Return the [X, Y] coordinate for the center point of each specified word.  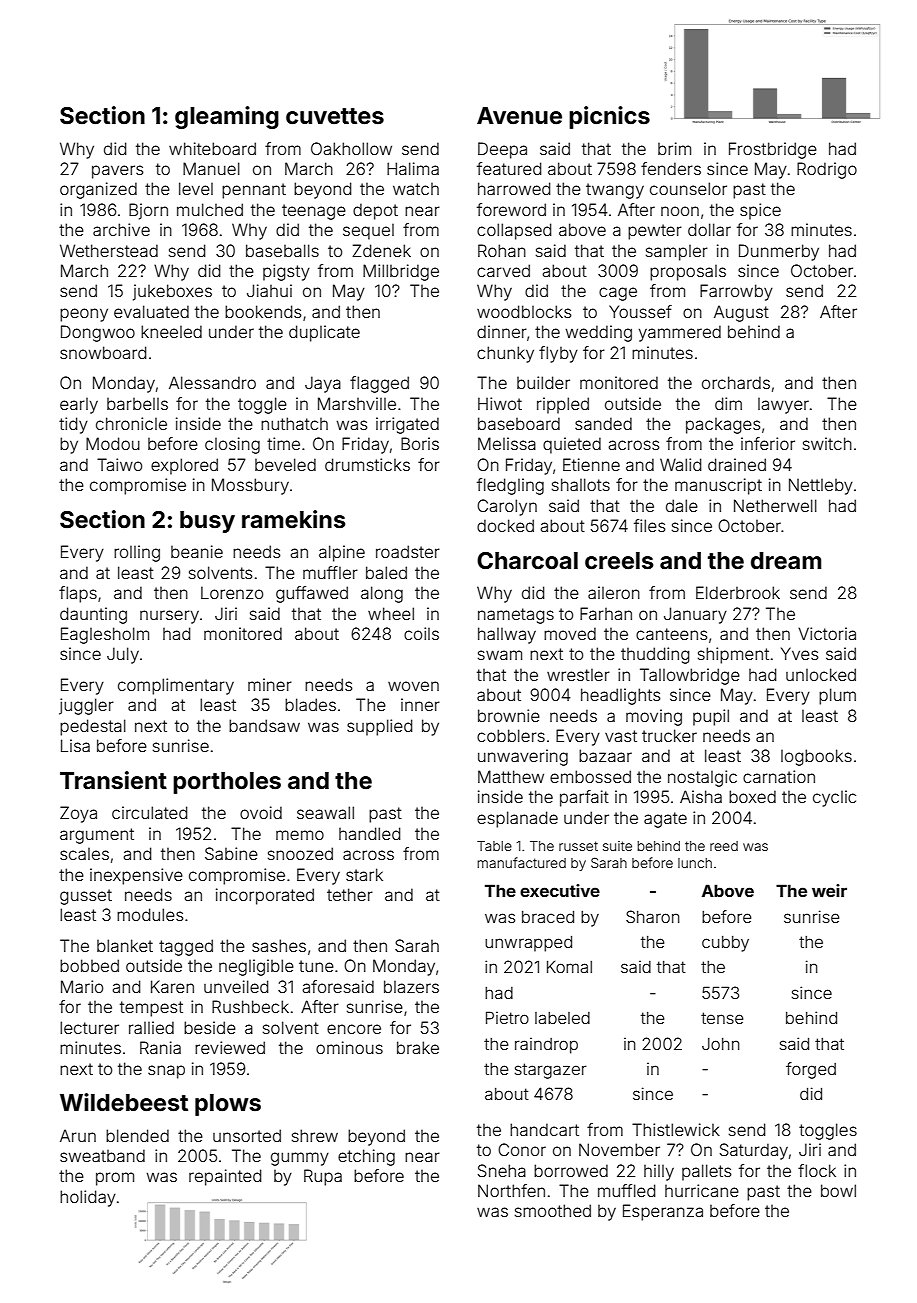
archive [121, 229]
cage [618, 294]
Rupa [323, 1177]
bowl [838, 1190]
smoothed [553, 1210]
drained [737, 464]
